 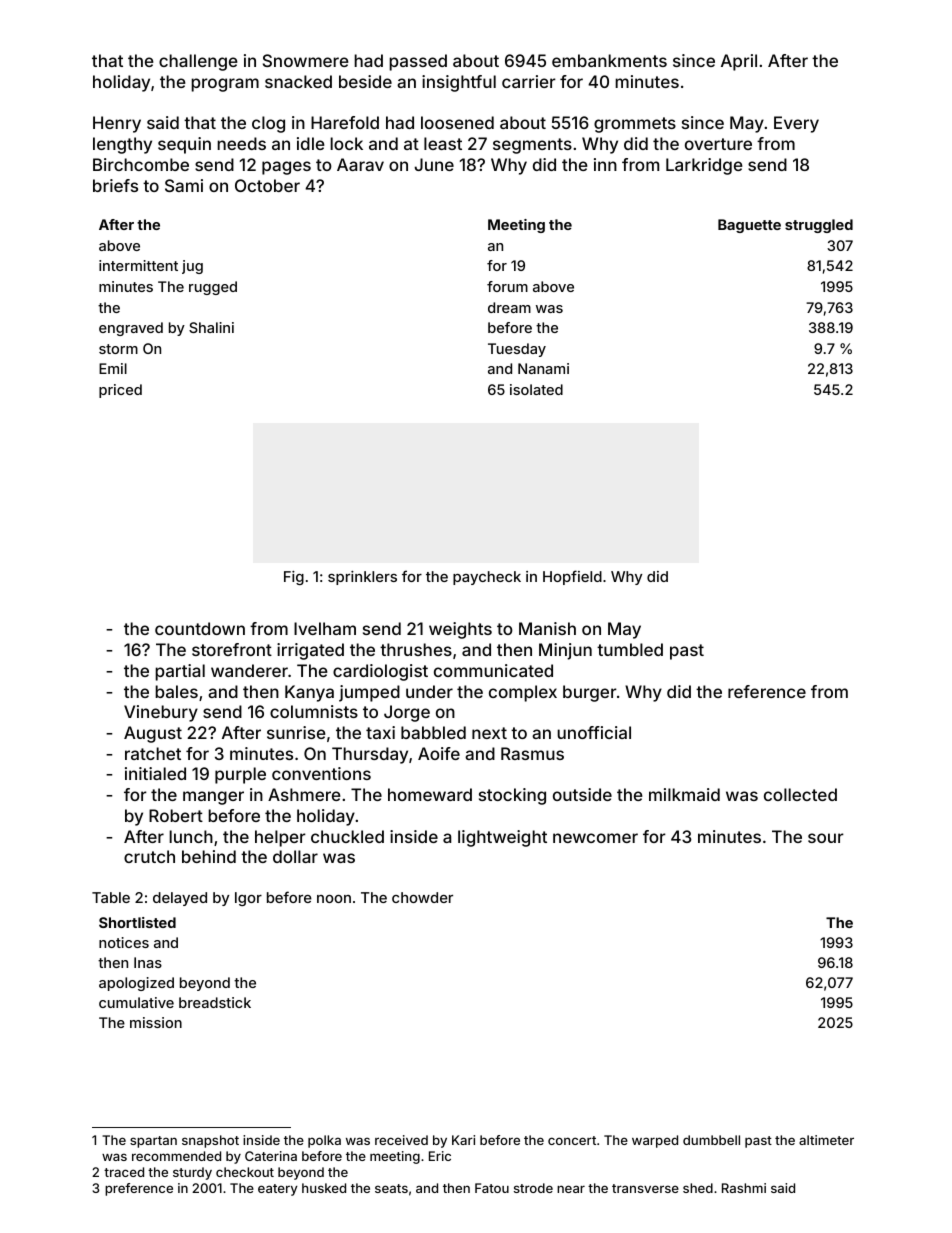 What do you see at coordinates (209, 856) in the page?
I see `behind` at bounding box center [209, 856].
